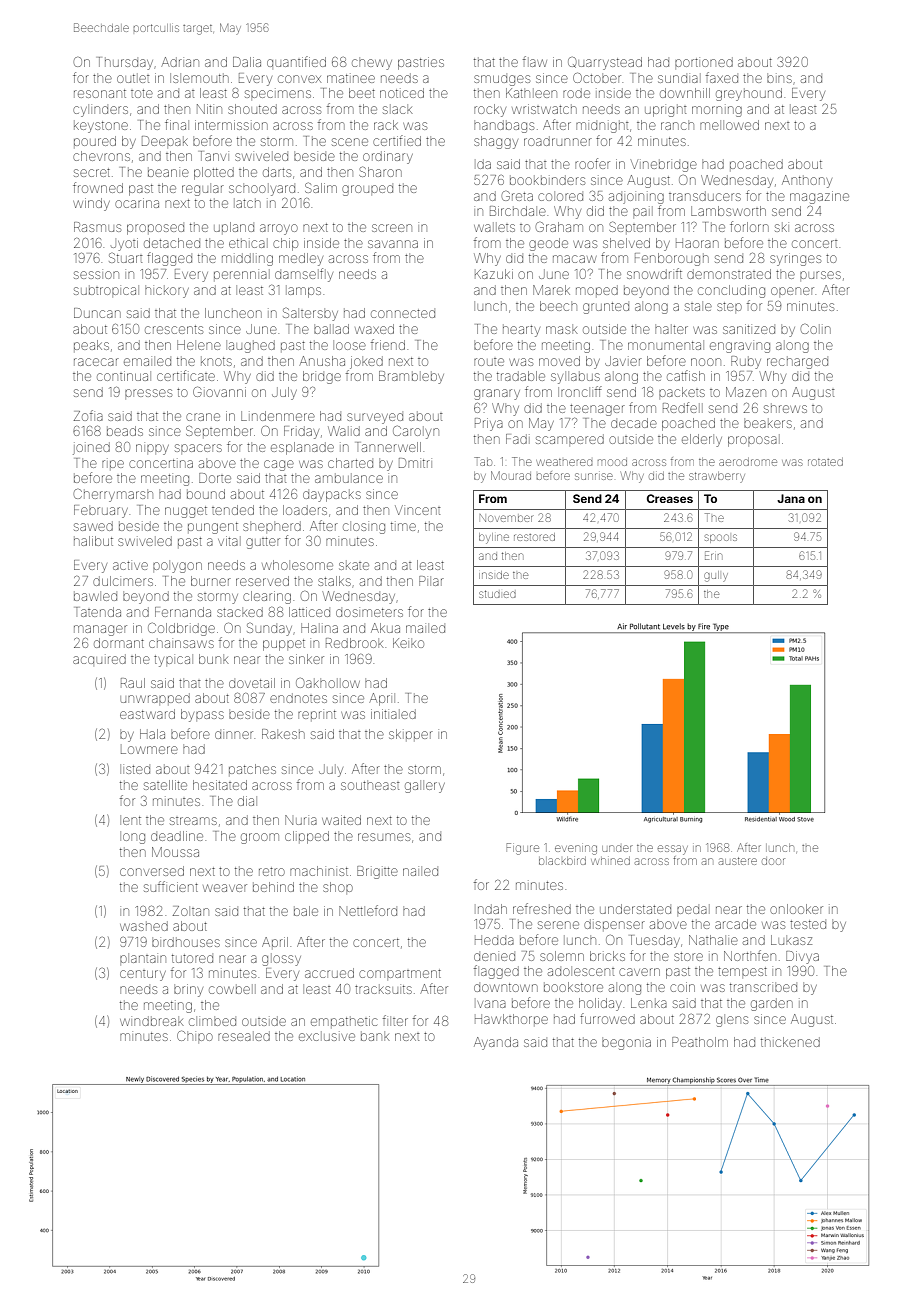 The height and width of the screenshot is (1314, 924). I want to click on windbreak, so click(151, 1021).
